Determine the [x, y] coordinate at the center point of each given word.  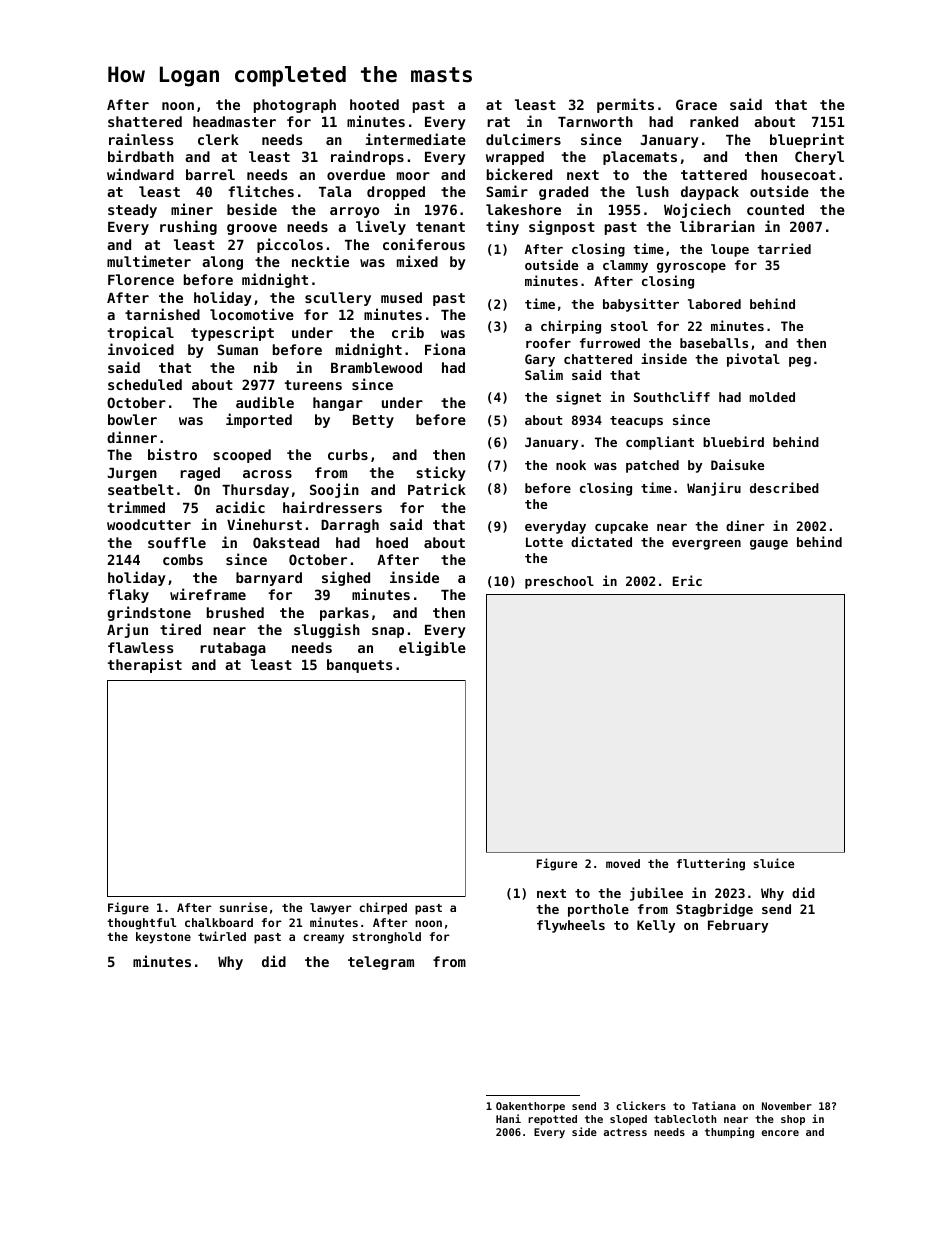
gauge [769, 545]
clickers [641, 1105]
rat [498, 122]
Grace [696, 104]
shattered [145, 121]
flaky [128, 596]
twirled [222, 936]
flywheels [571, 926]
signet [578, 398]
